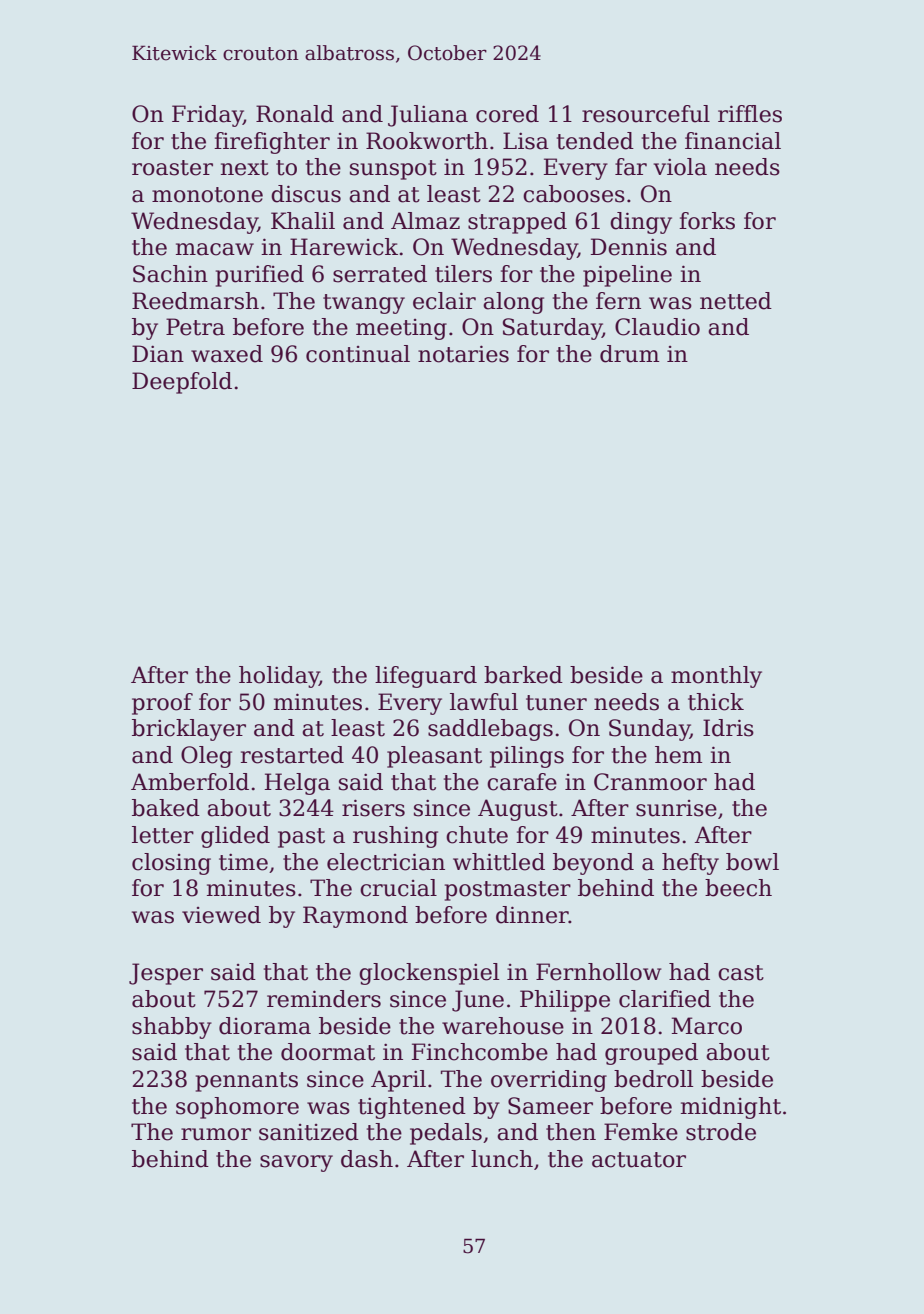 This page has width=924, height=1314. I want to click on letter, so click(163, 835).
